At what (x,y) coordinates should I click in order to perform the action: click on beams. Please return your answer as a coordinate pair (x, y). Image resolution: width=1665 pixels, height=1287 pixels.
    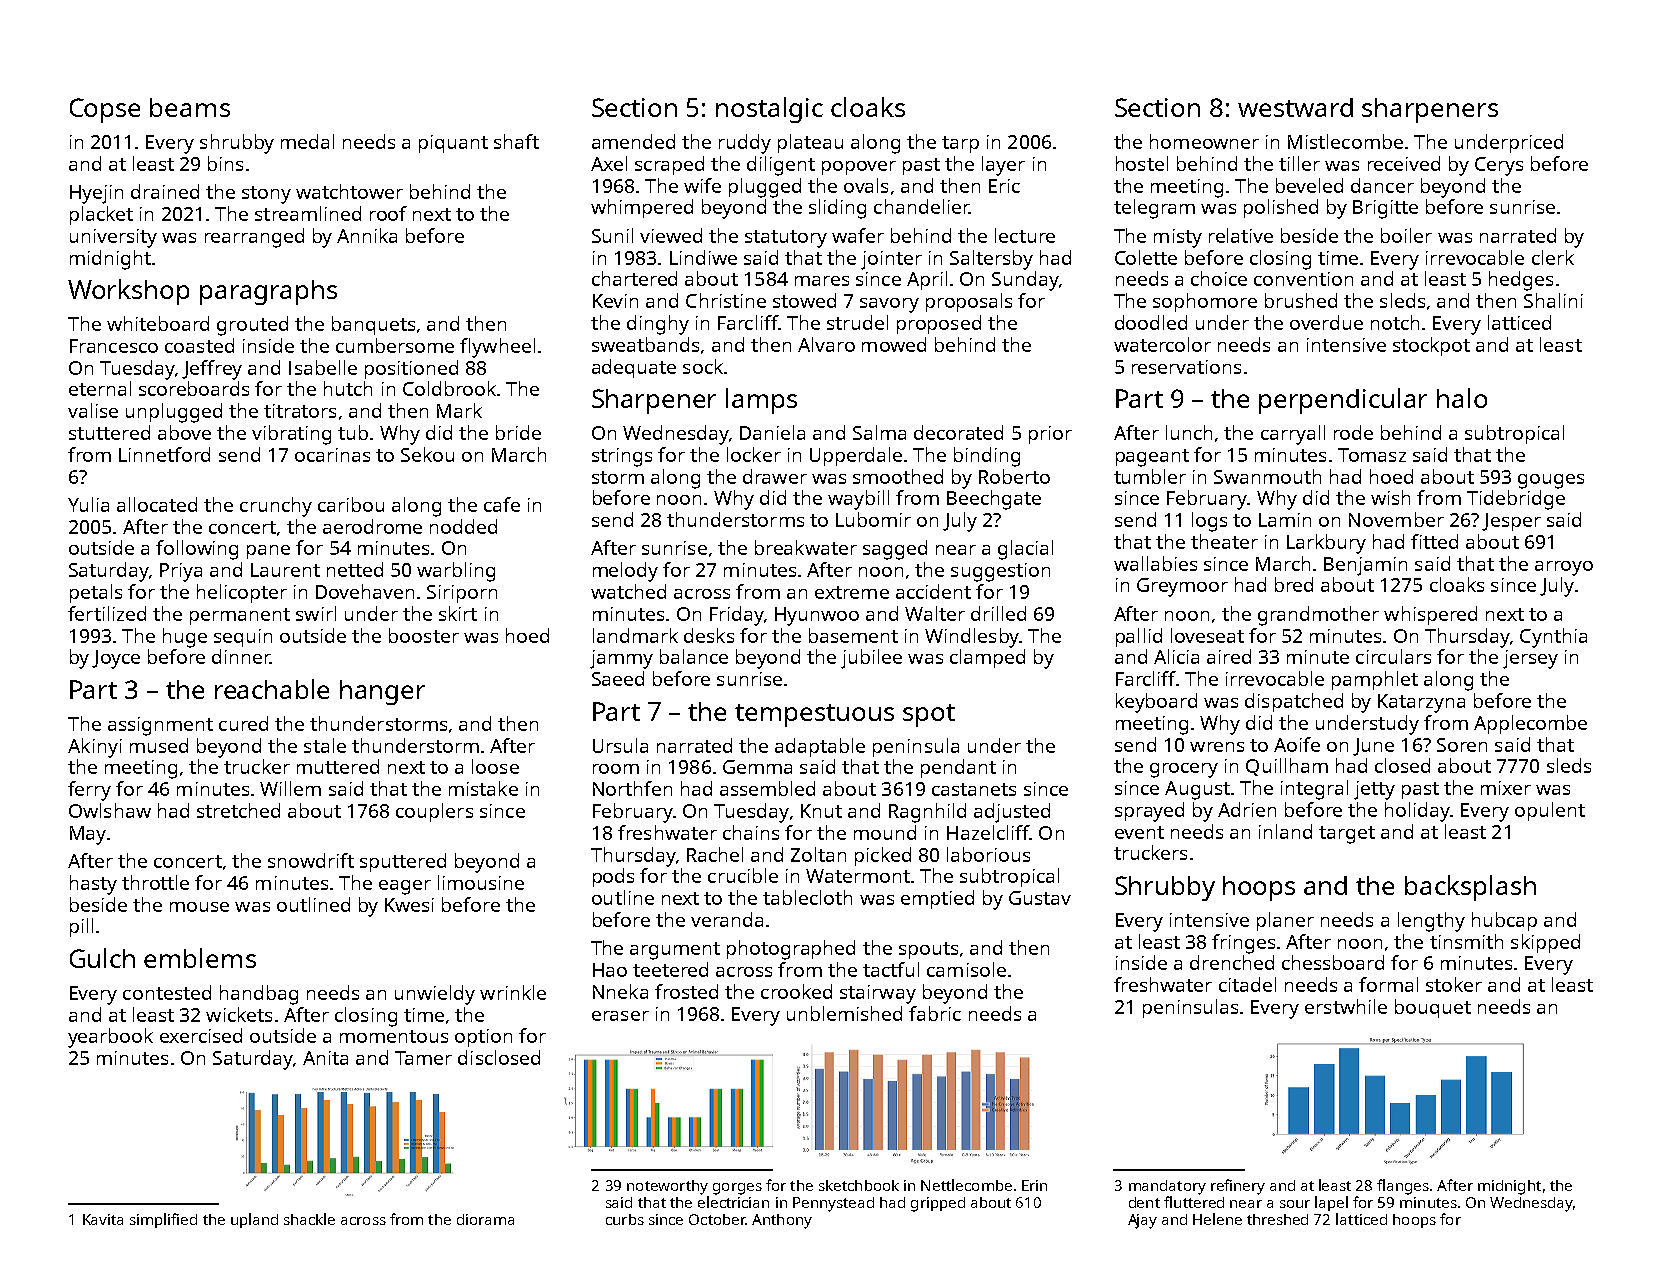
    Looking at the image, I should click on (190, 107).
